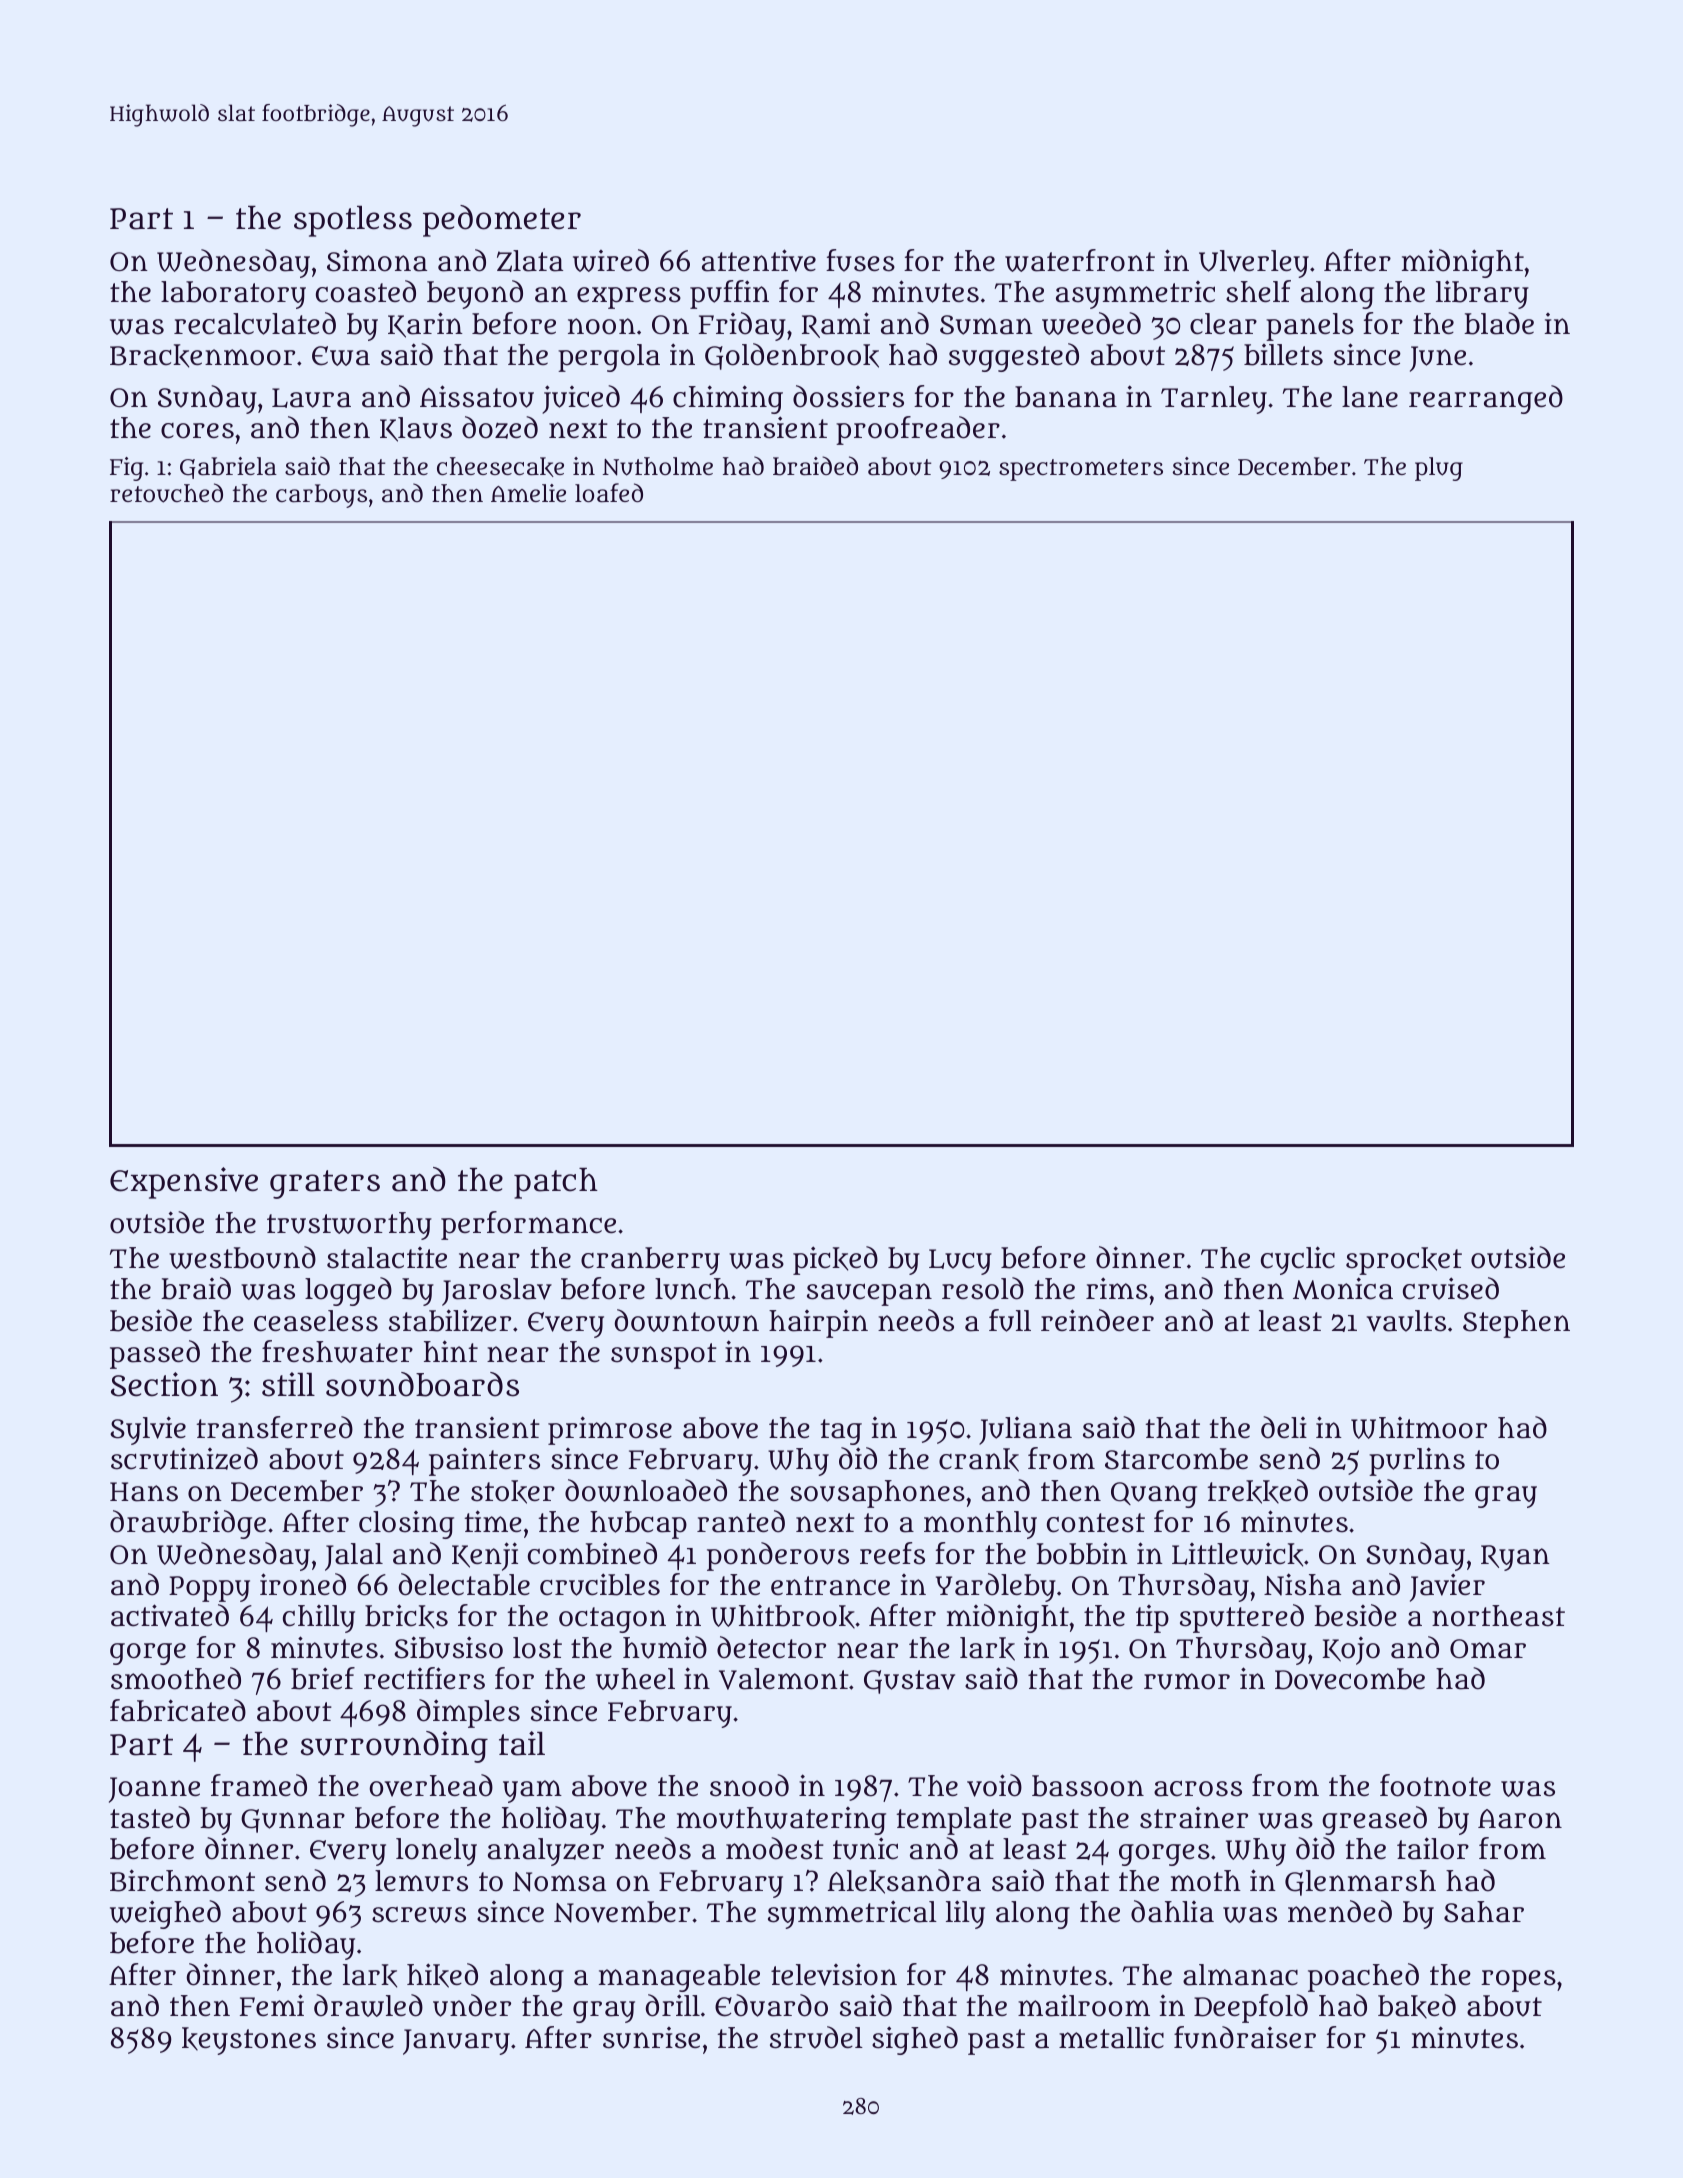 The image size is (1683, 2178). I want to click on full, so click(1010, 1320).
